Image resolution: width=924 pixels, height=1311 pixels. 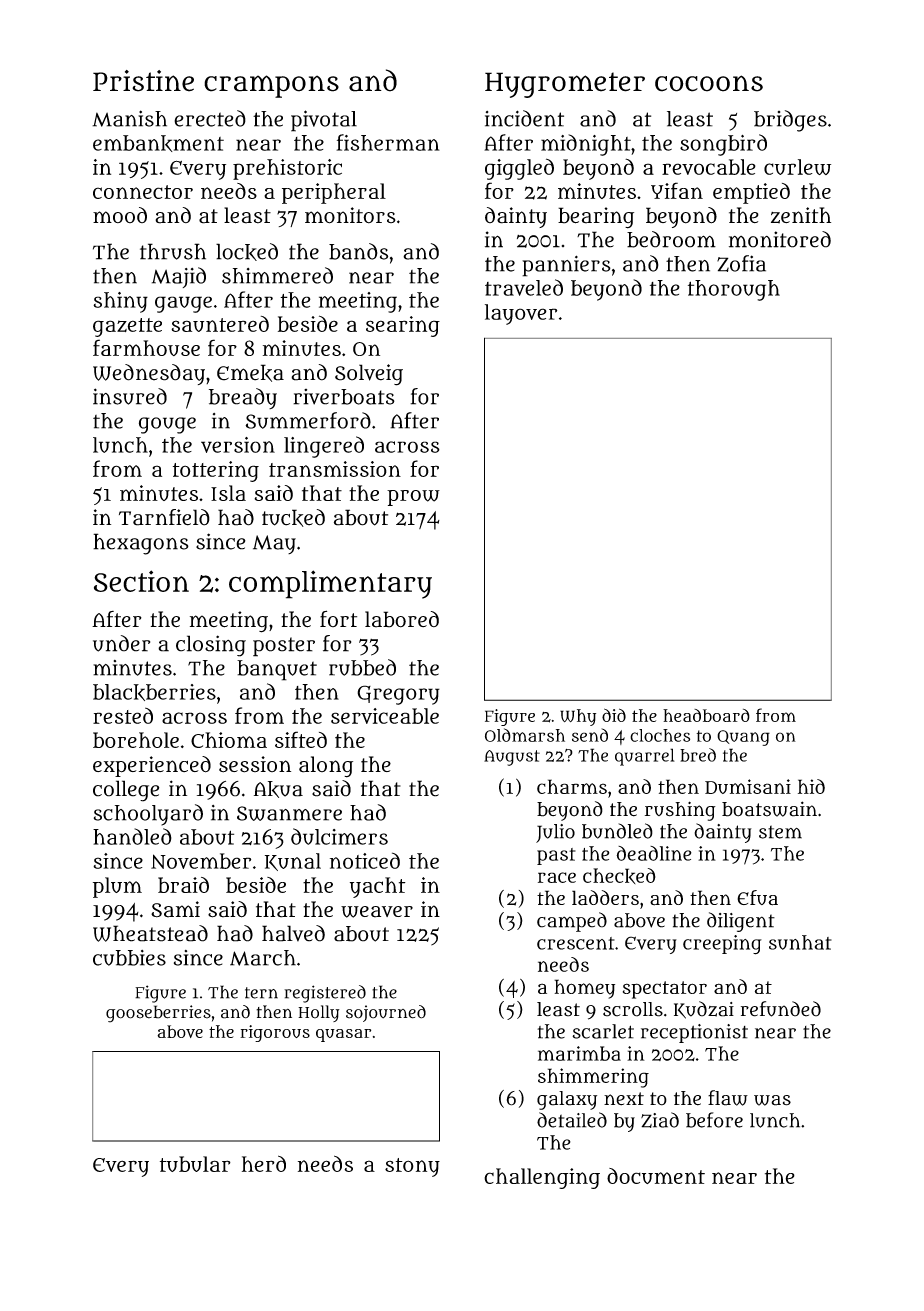 What do you see at coordinates (123, 715) in the screenshot?
I see `rested` at bounding box center [123, 715].
